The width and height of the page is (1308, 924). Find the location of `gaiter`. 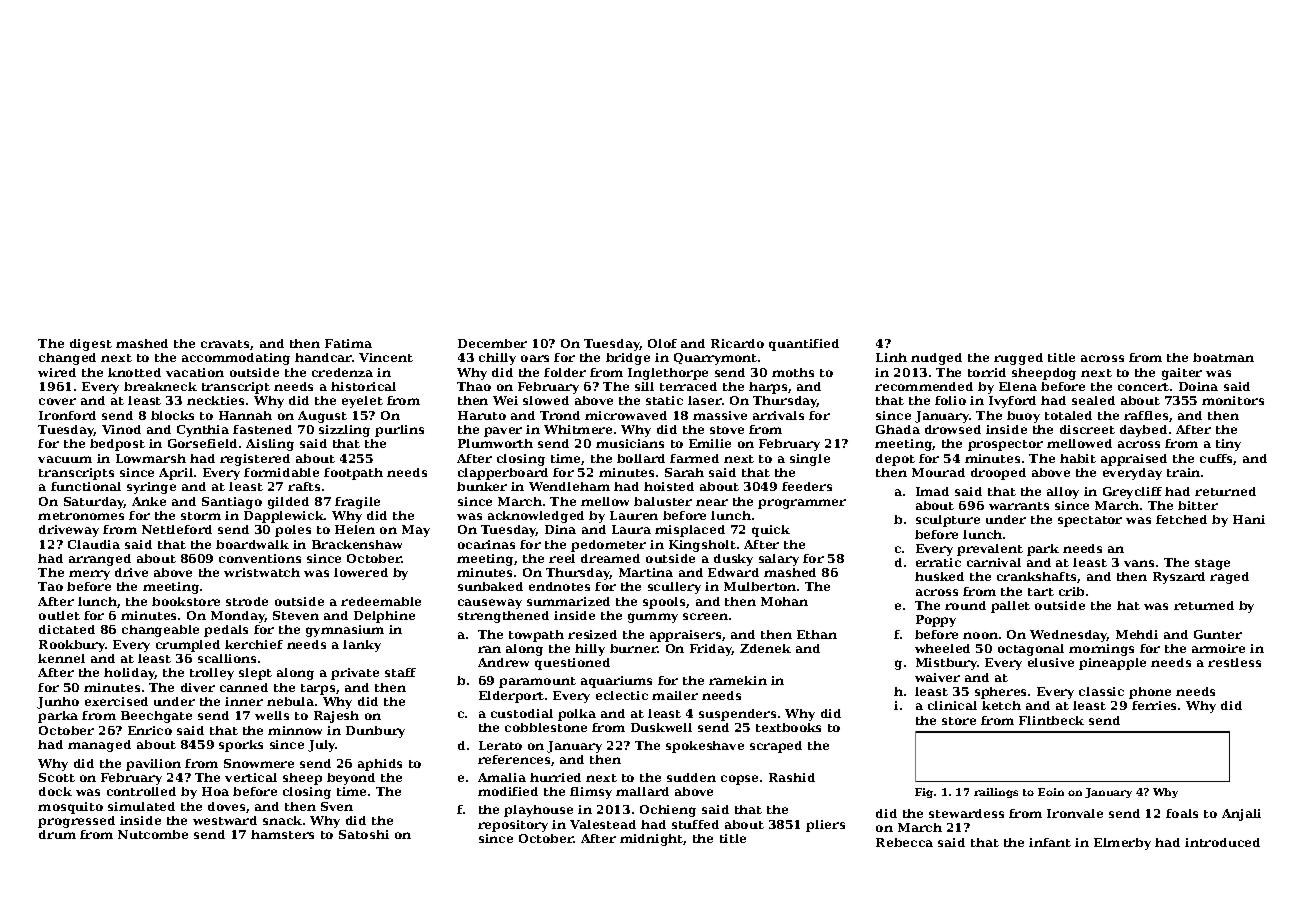

gaiter is located at coordinates (1182, 374).
